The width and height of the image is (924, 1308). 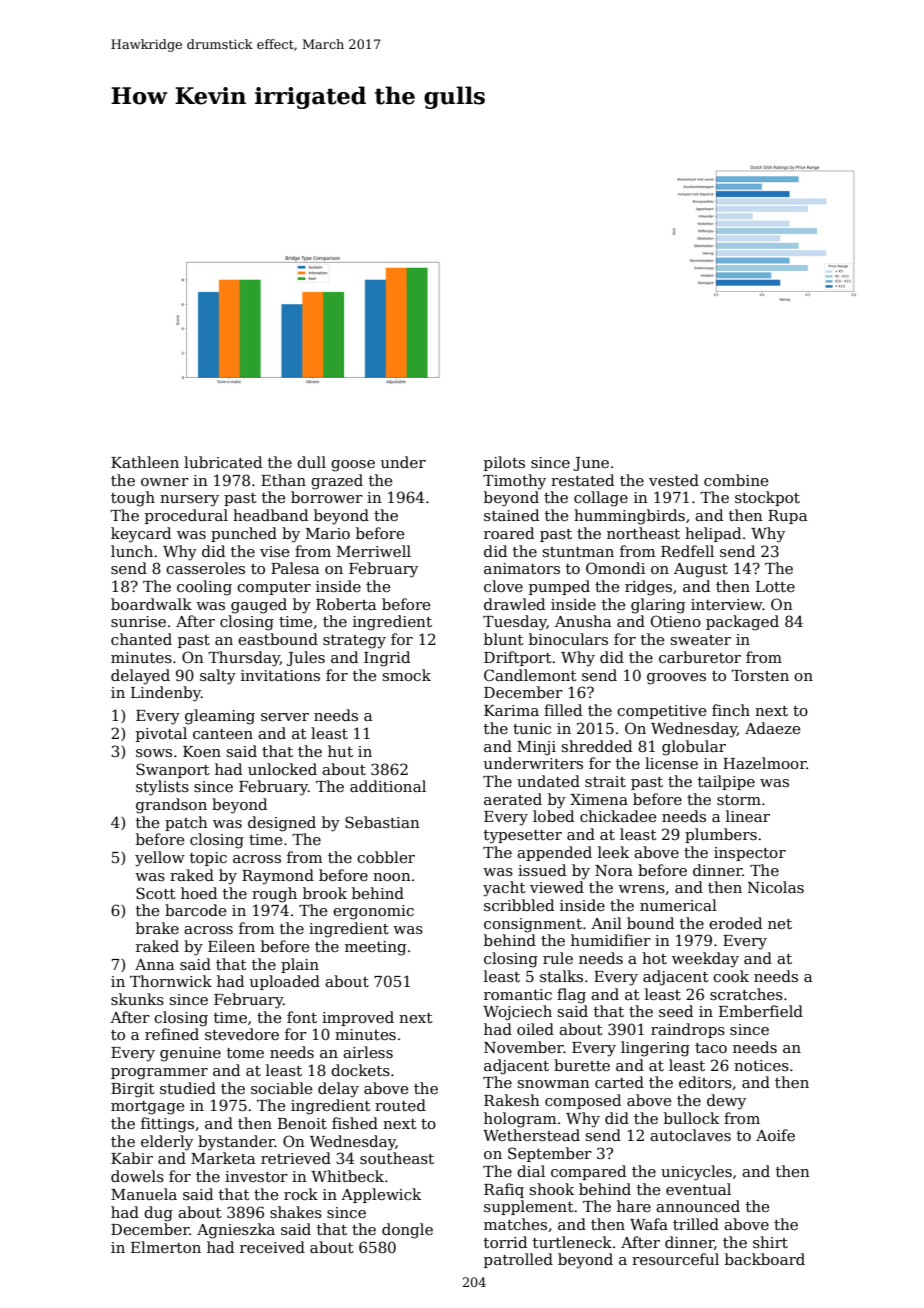 I want to click on patrolled, so click(x=518, y=1260).
